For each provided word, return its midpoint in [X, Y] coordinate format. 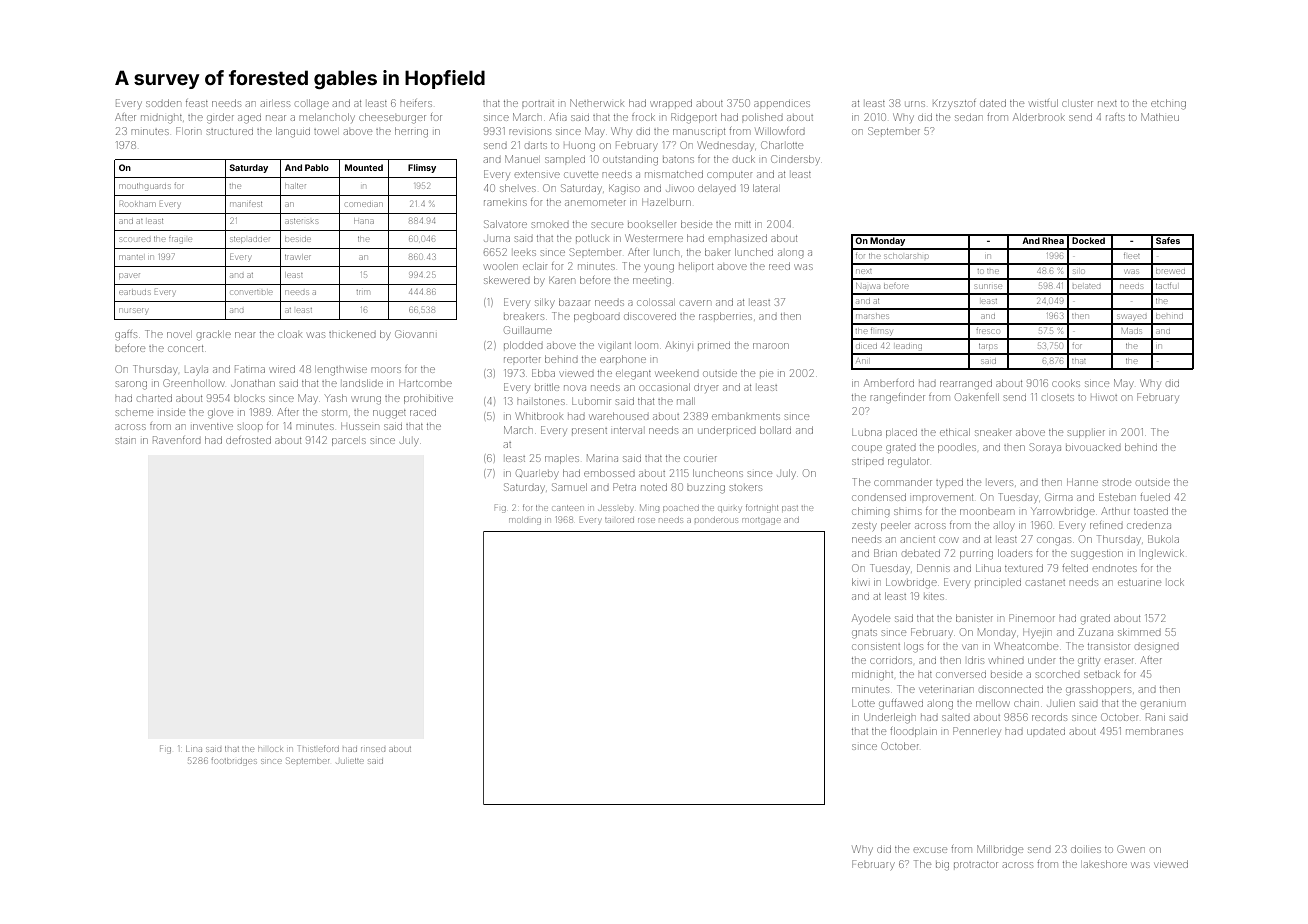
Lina [194, 749]
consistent [876, 647]
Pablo [317, 167]
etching [1168, 105]
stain [125, 441]
